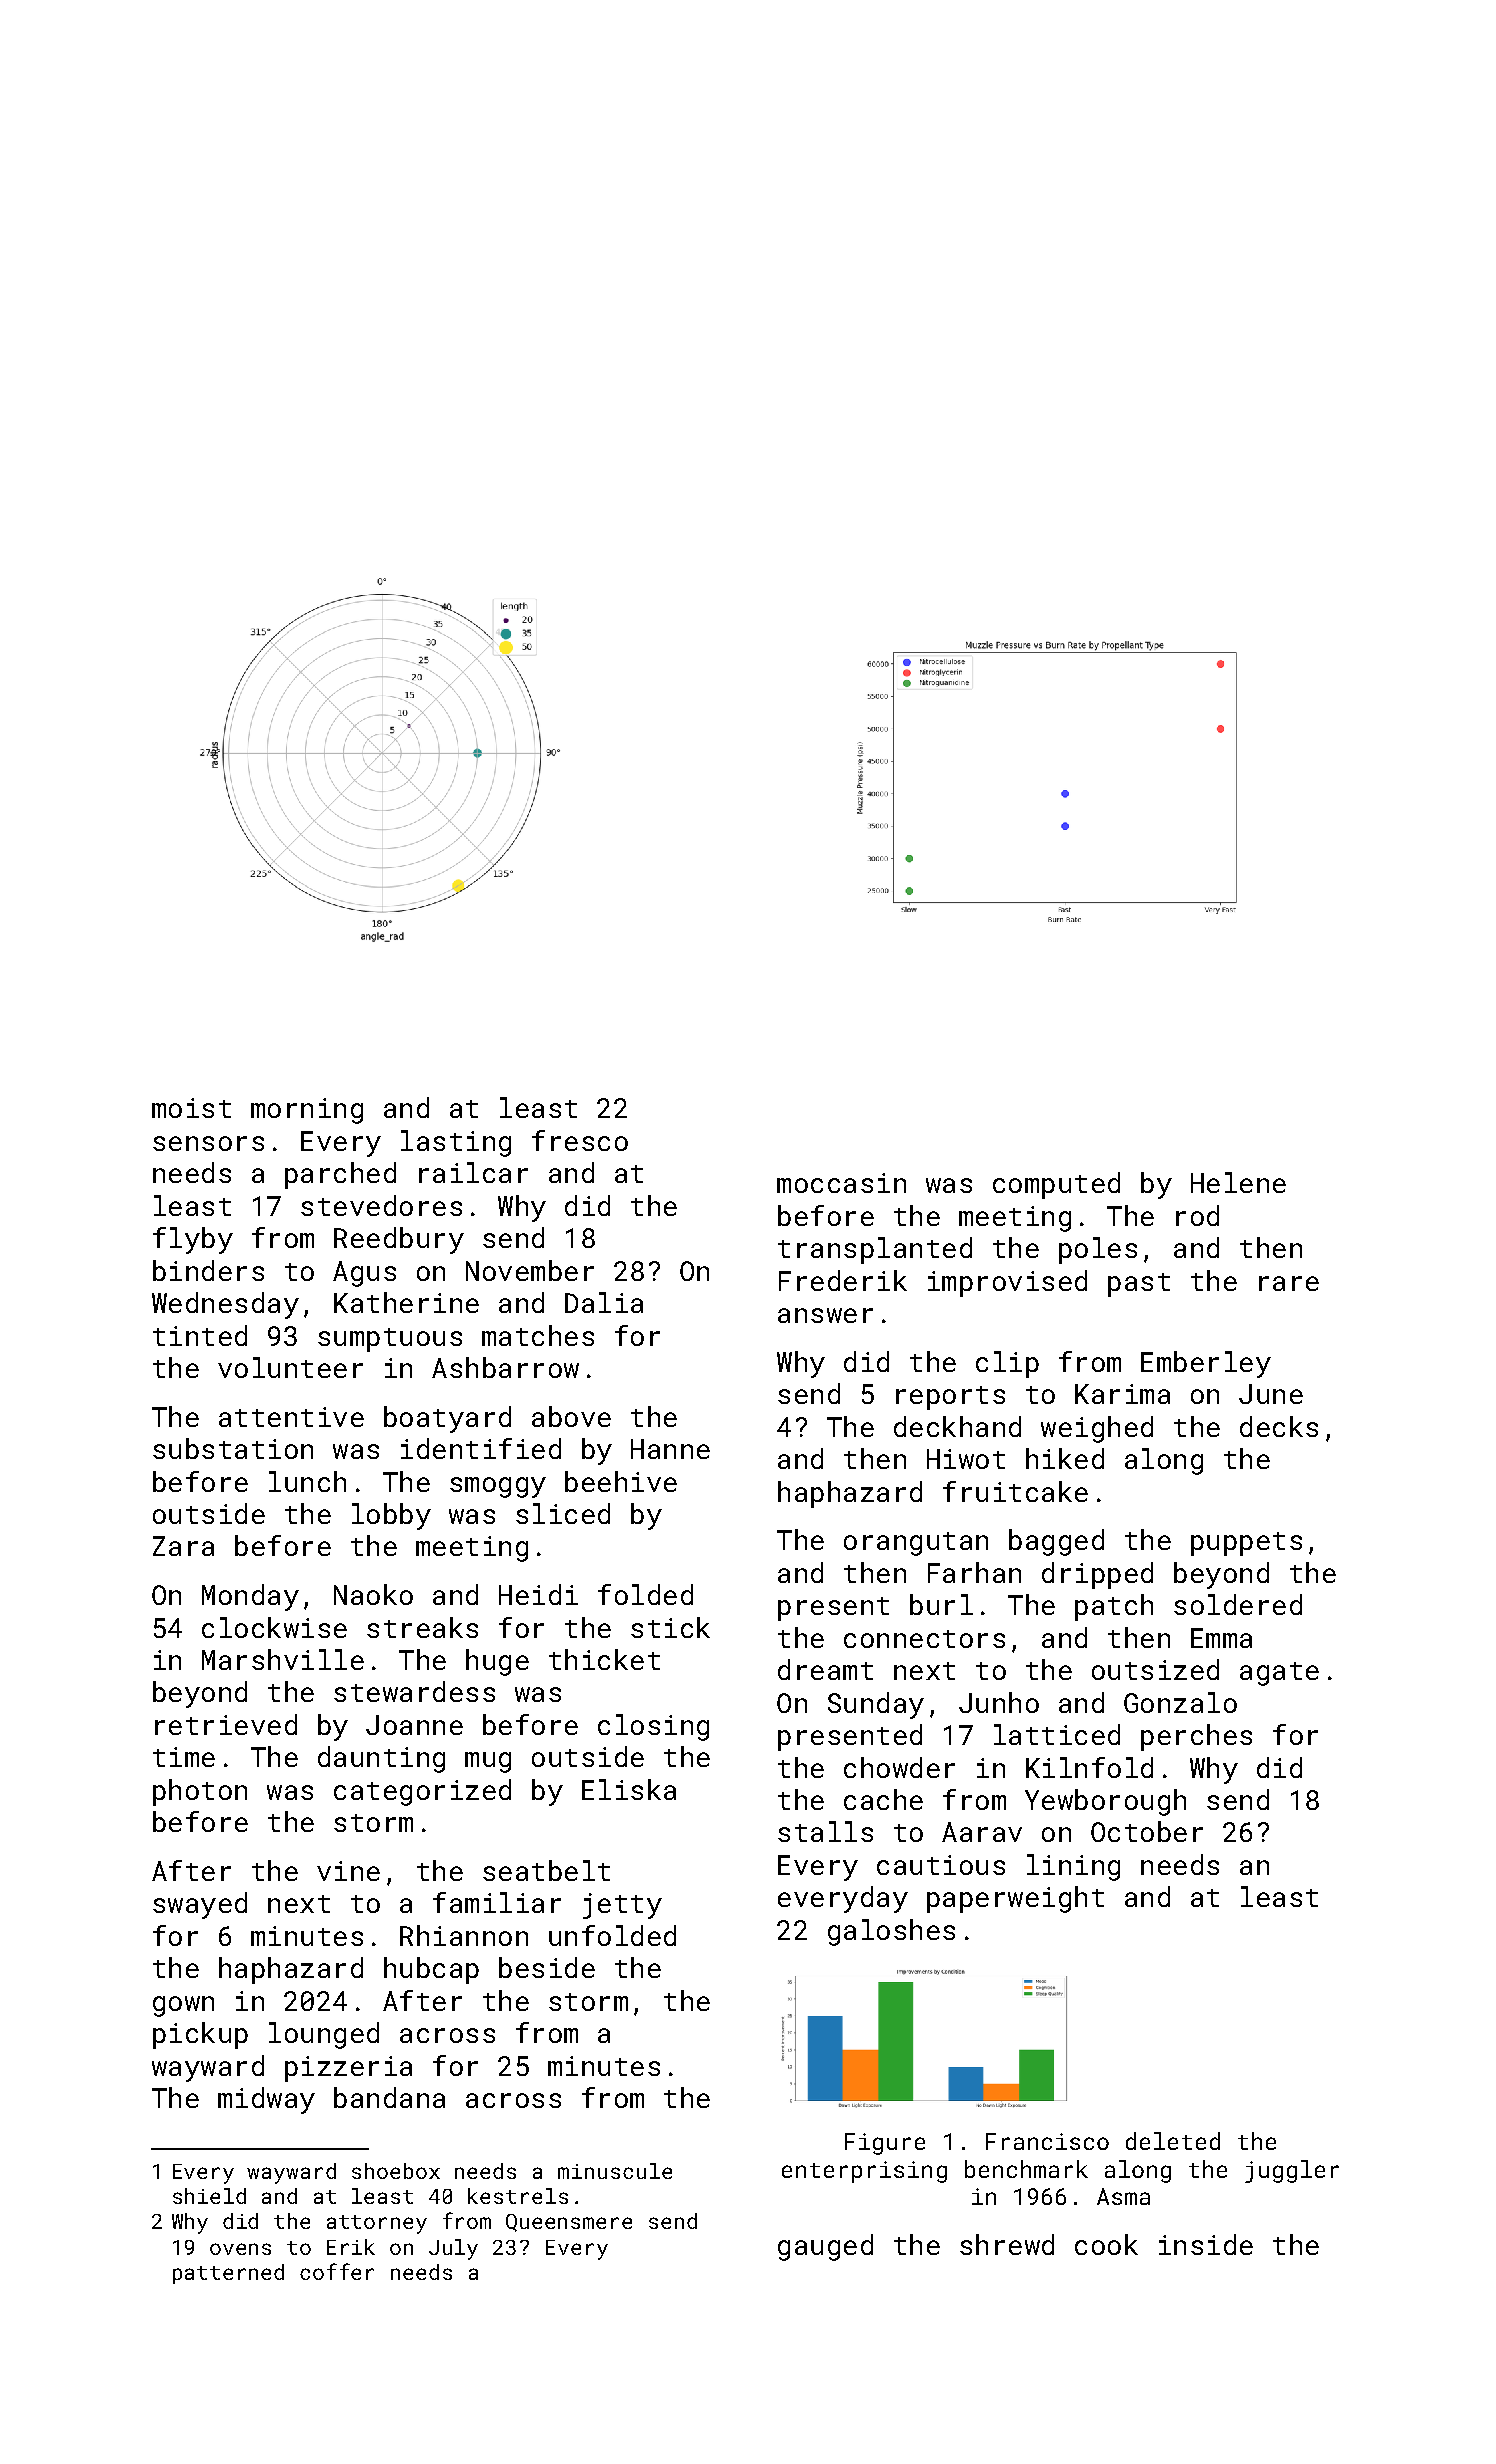 The height and width of the image is (2464, 1496). What do you see at coordinates (875, 1250) in the image?
I see `transplanted` at bounding box center [875, 1250].
